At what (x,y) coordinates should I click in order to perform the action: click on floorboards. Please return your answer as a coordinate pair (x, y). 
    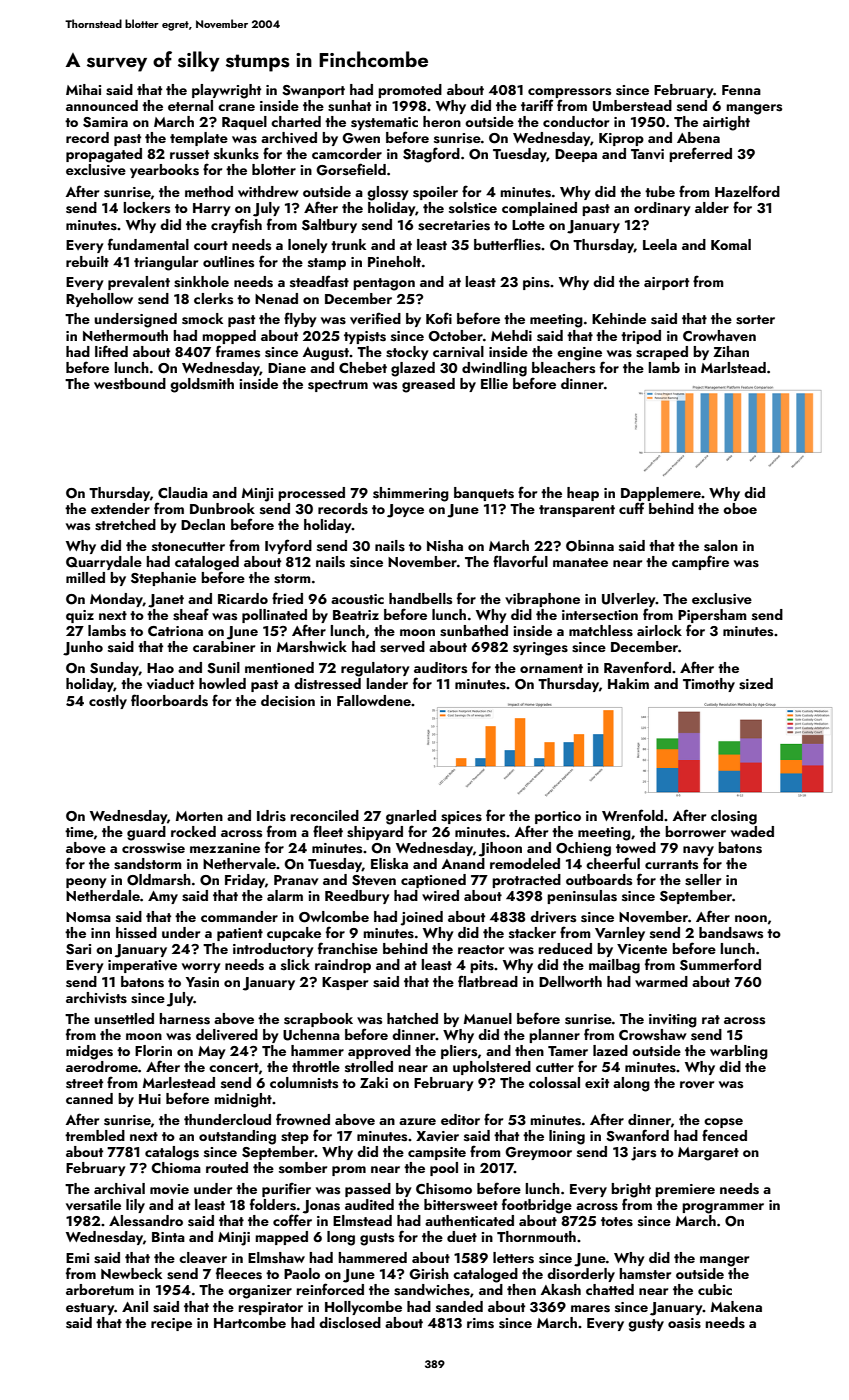
    Looking at the image, I should click on (169, 700).
